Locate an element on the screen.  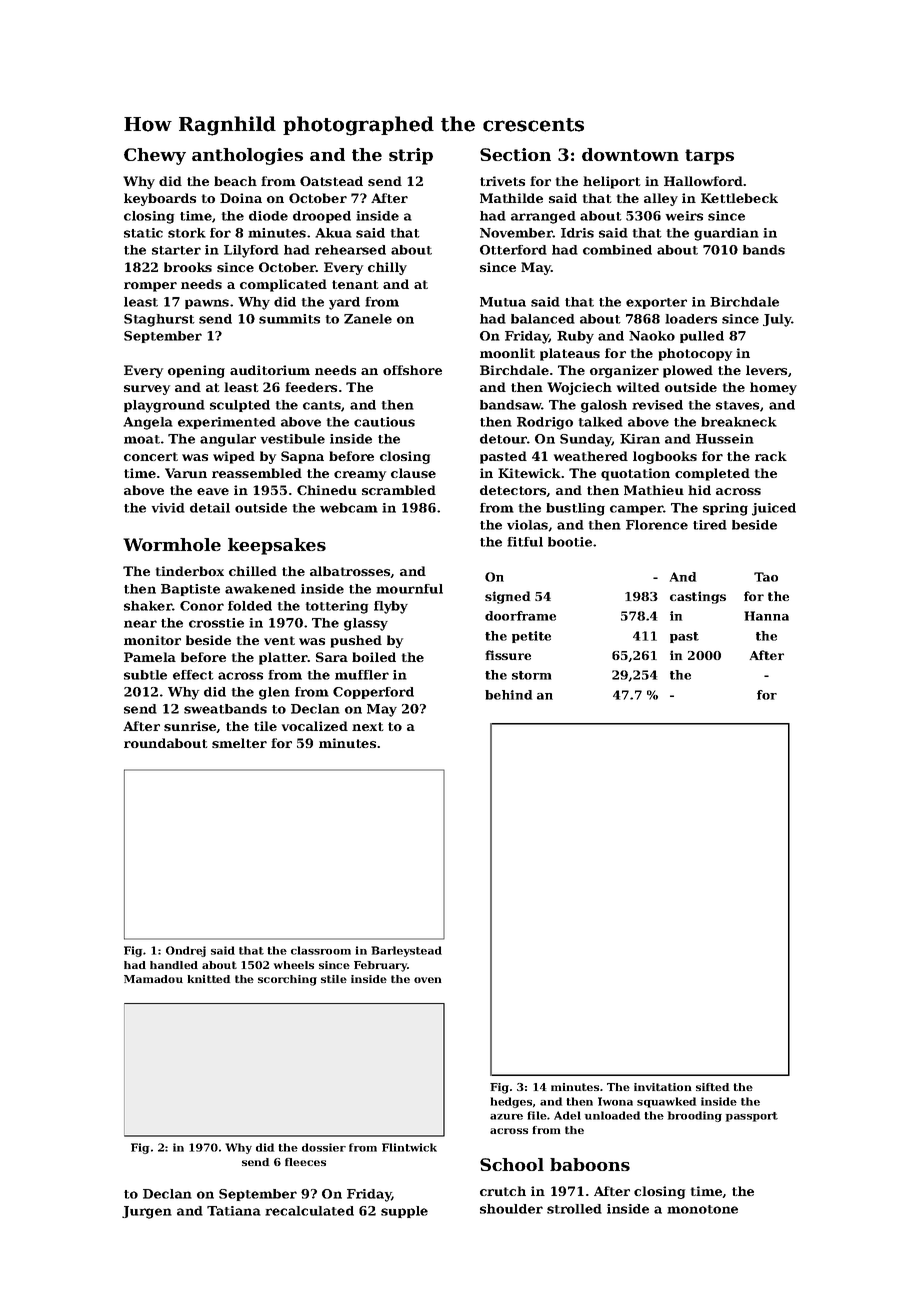
static is located at coordinates (143, 233).
